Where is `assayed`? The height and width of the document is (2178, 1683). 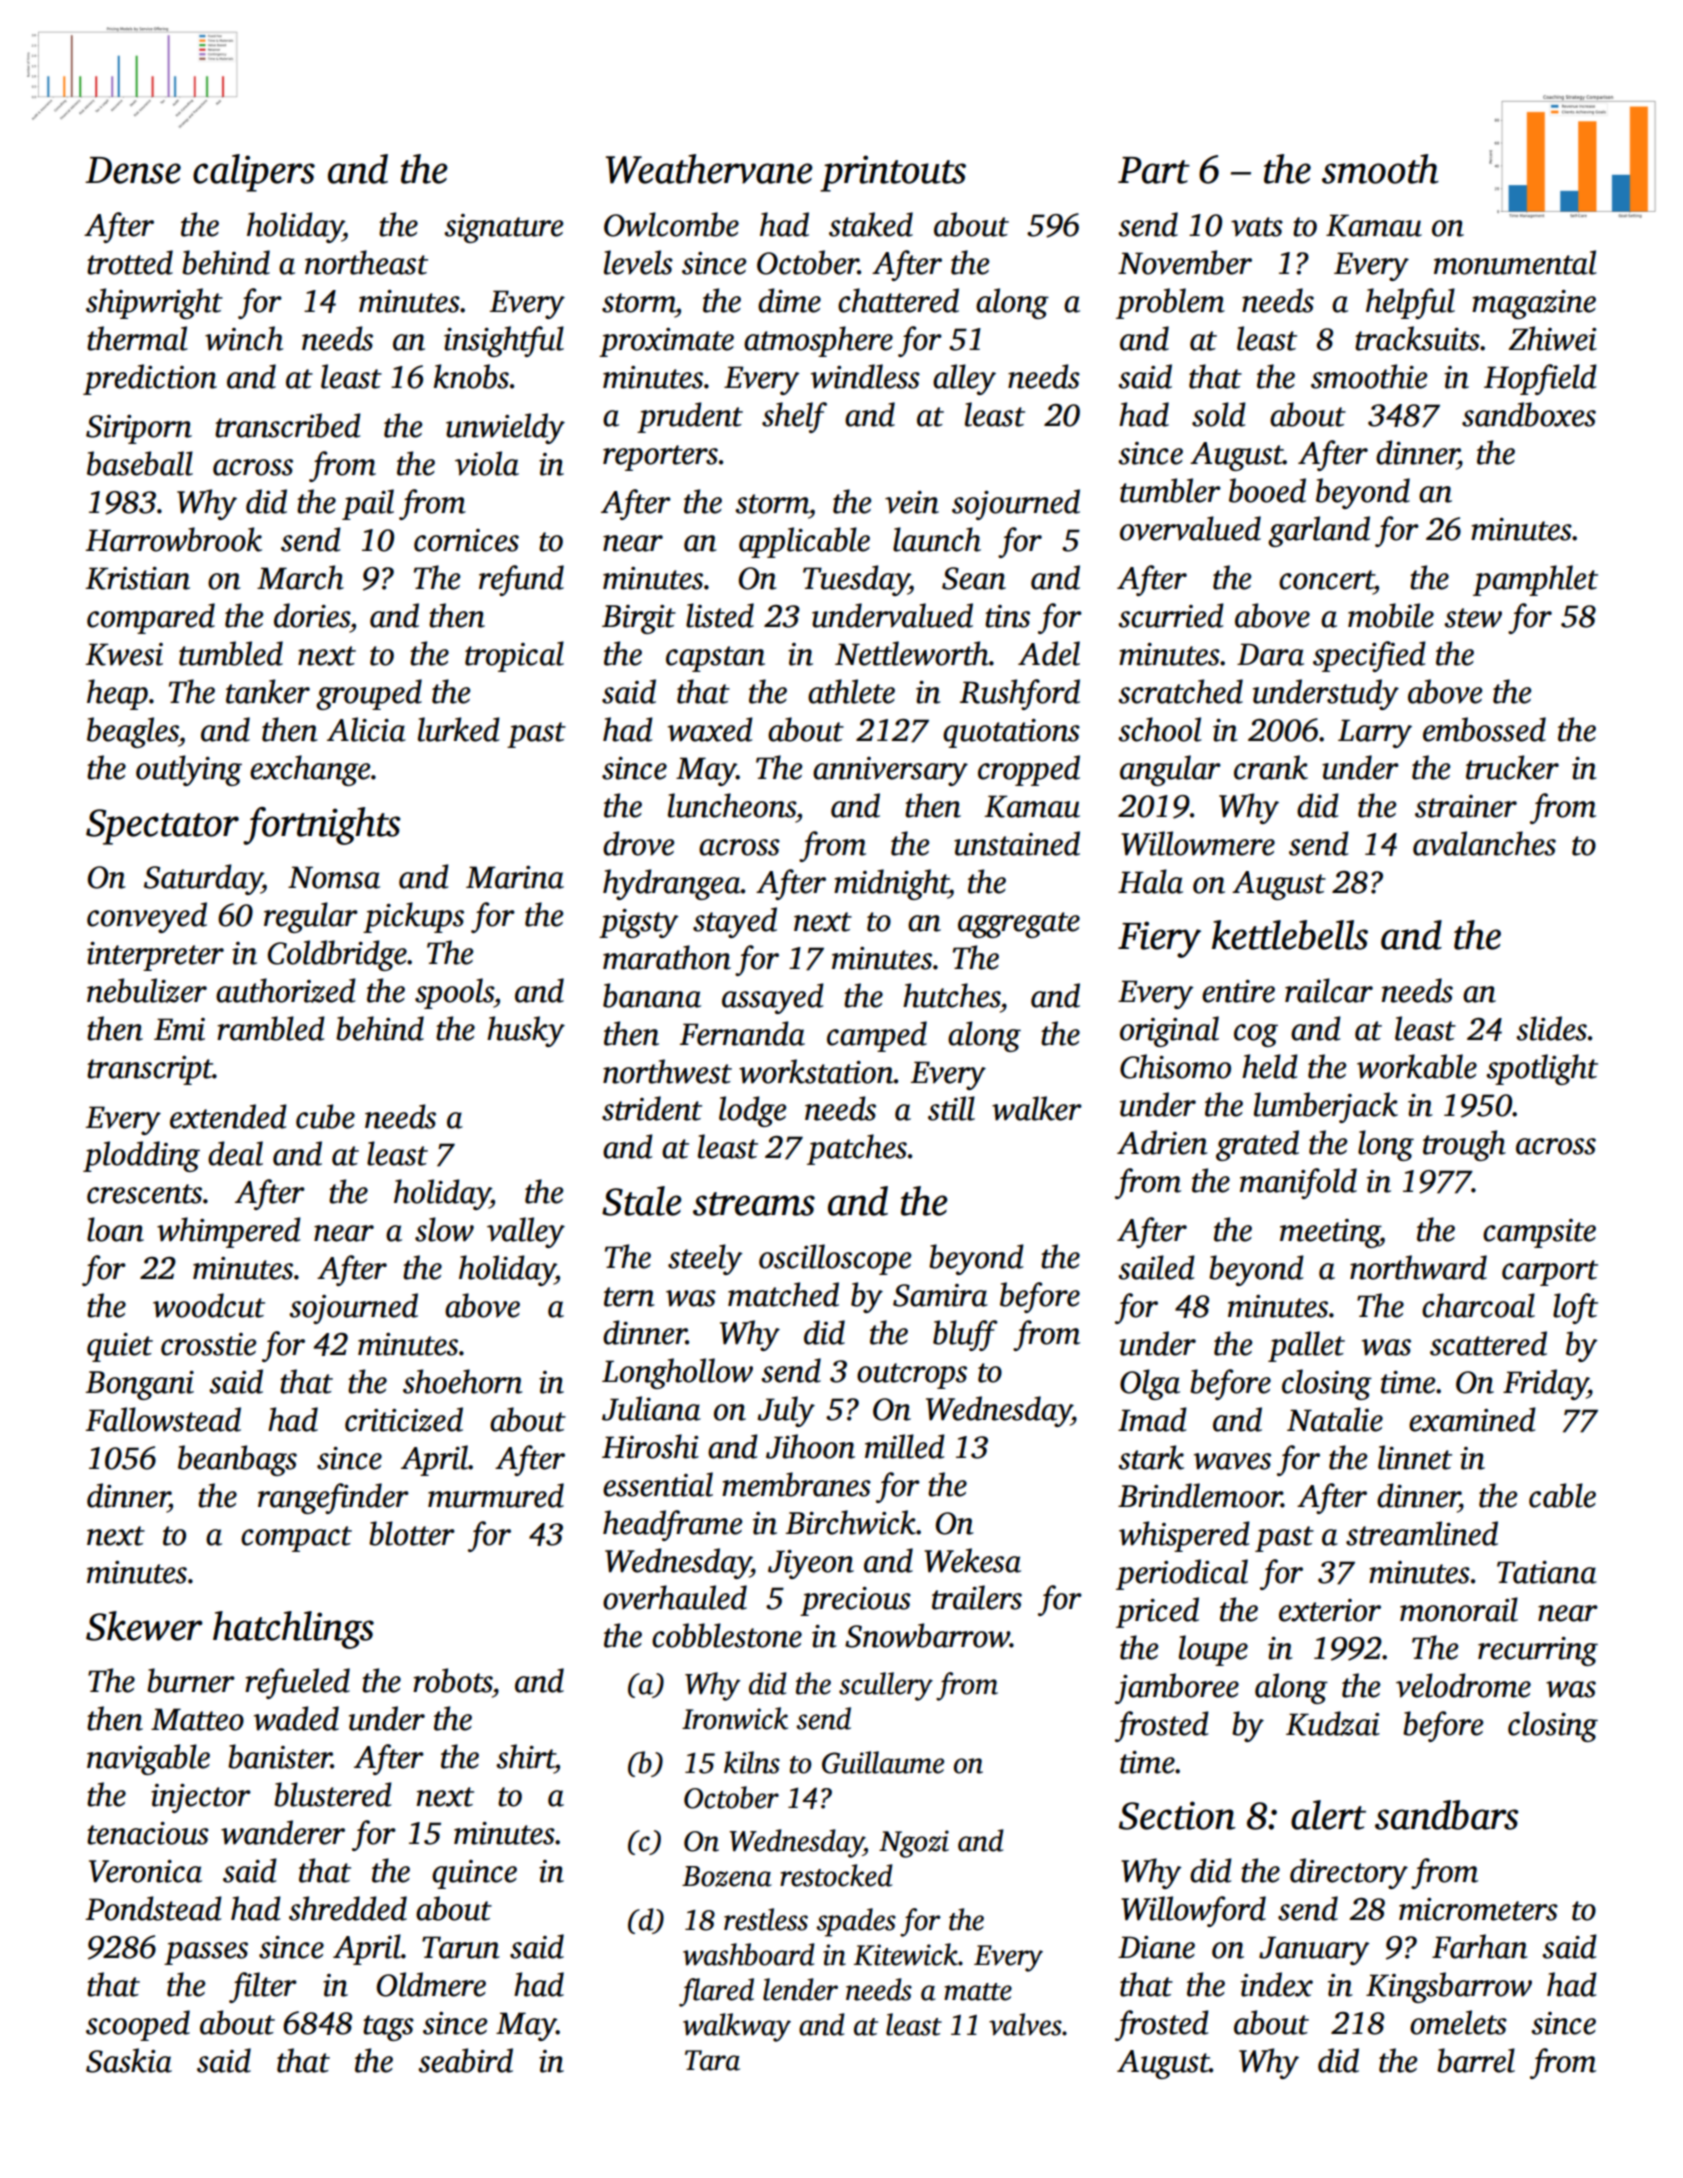 assayed is located at coordinates (773, 998).
